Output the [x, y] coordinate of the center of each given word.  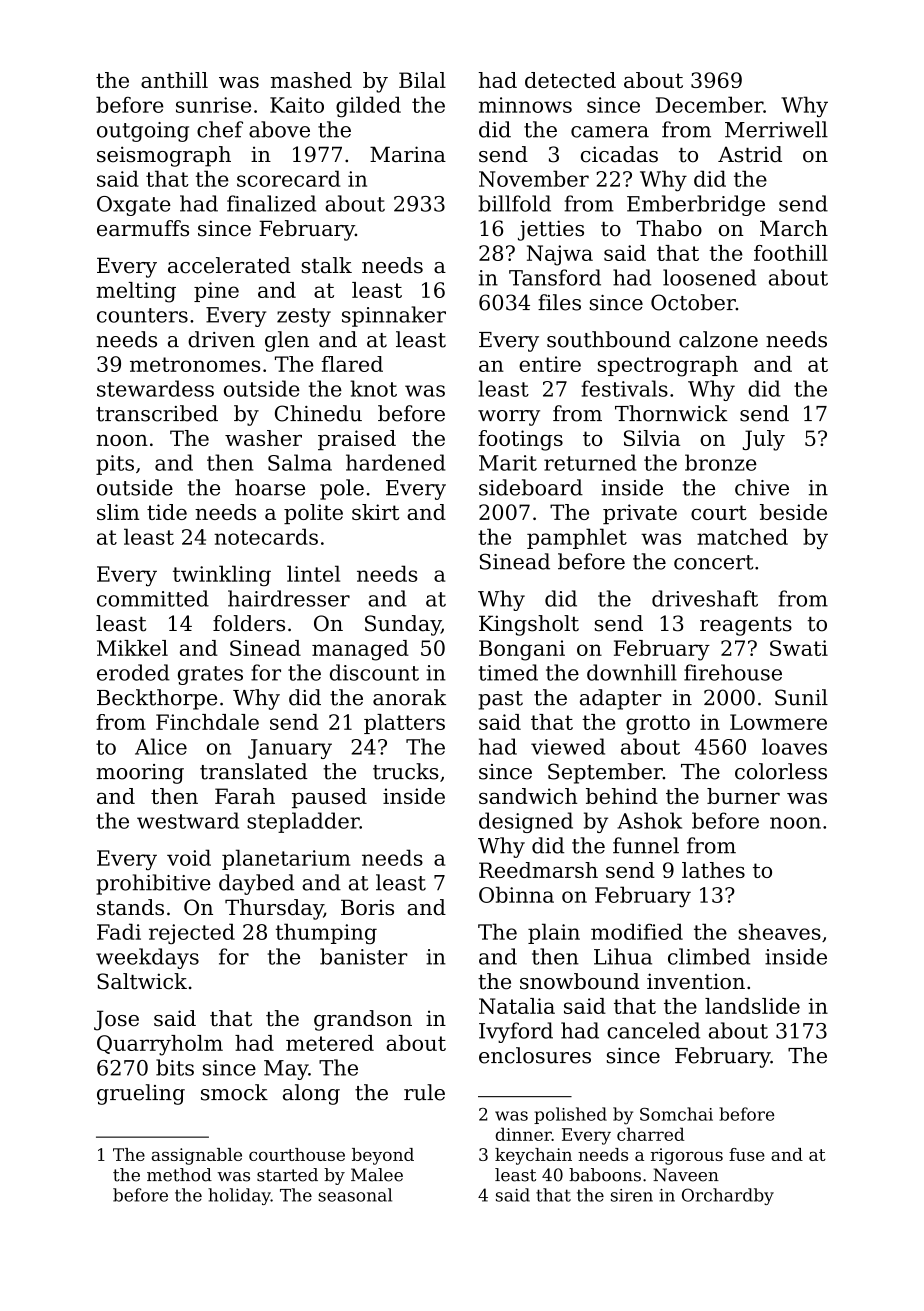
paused [329, 798]
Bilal [422, 80]
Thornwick [671, 413]
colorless [781, 771]
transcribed [157, 413]
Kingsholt [529, 625]
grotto [658, 725]
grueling [141, 1094]
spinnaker [394, 316]
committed [153, 598]
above [279, 129]
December [709, 104]
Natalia [517, 1006]
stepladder [303, 822]
